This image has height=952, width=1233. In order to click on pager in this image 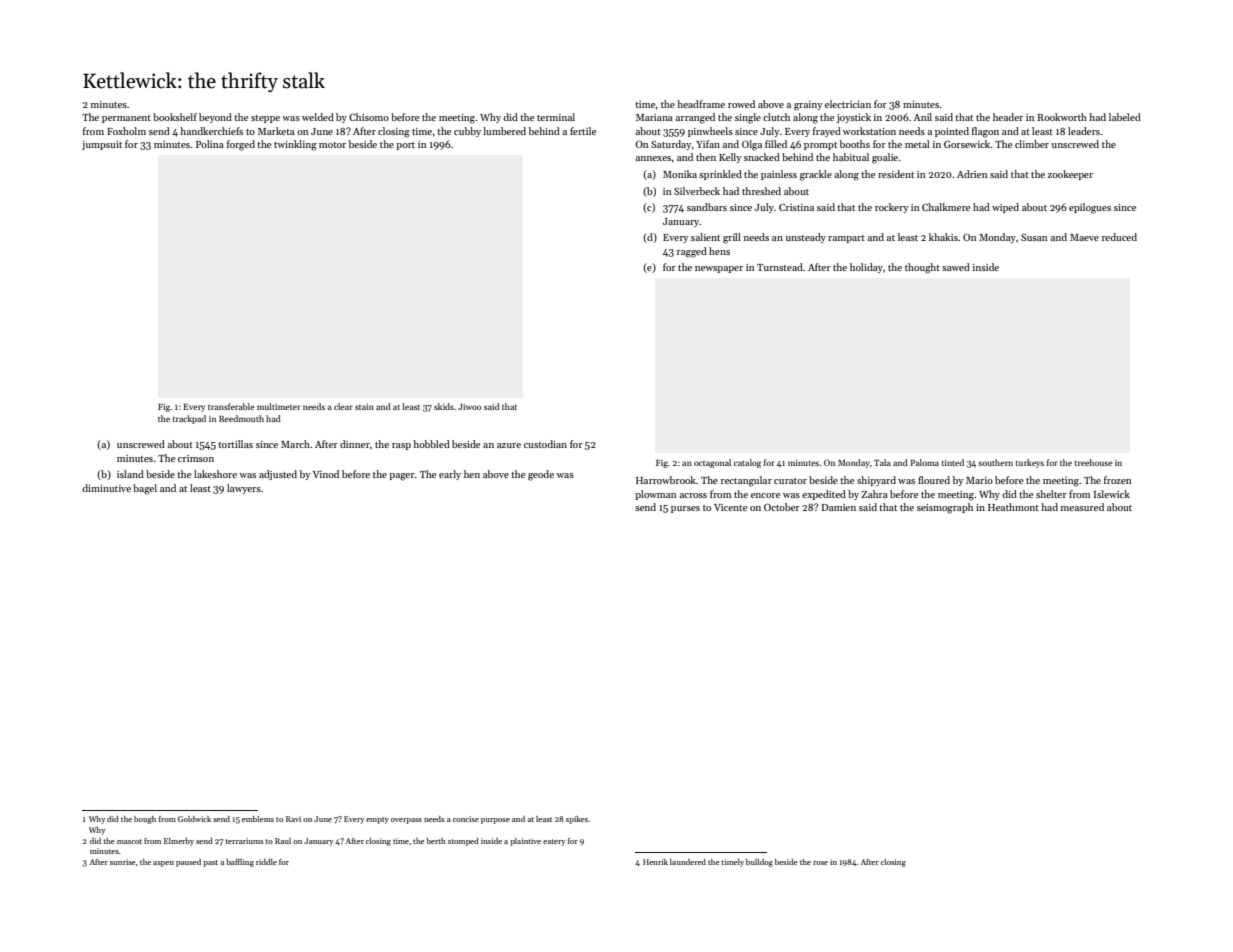, I will do `click(402, 477)`.
